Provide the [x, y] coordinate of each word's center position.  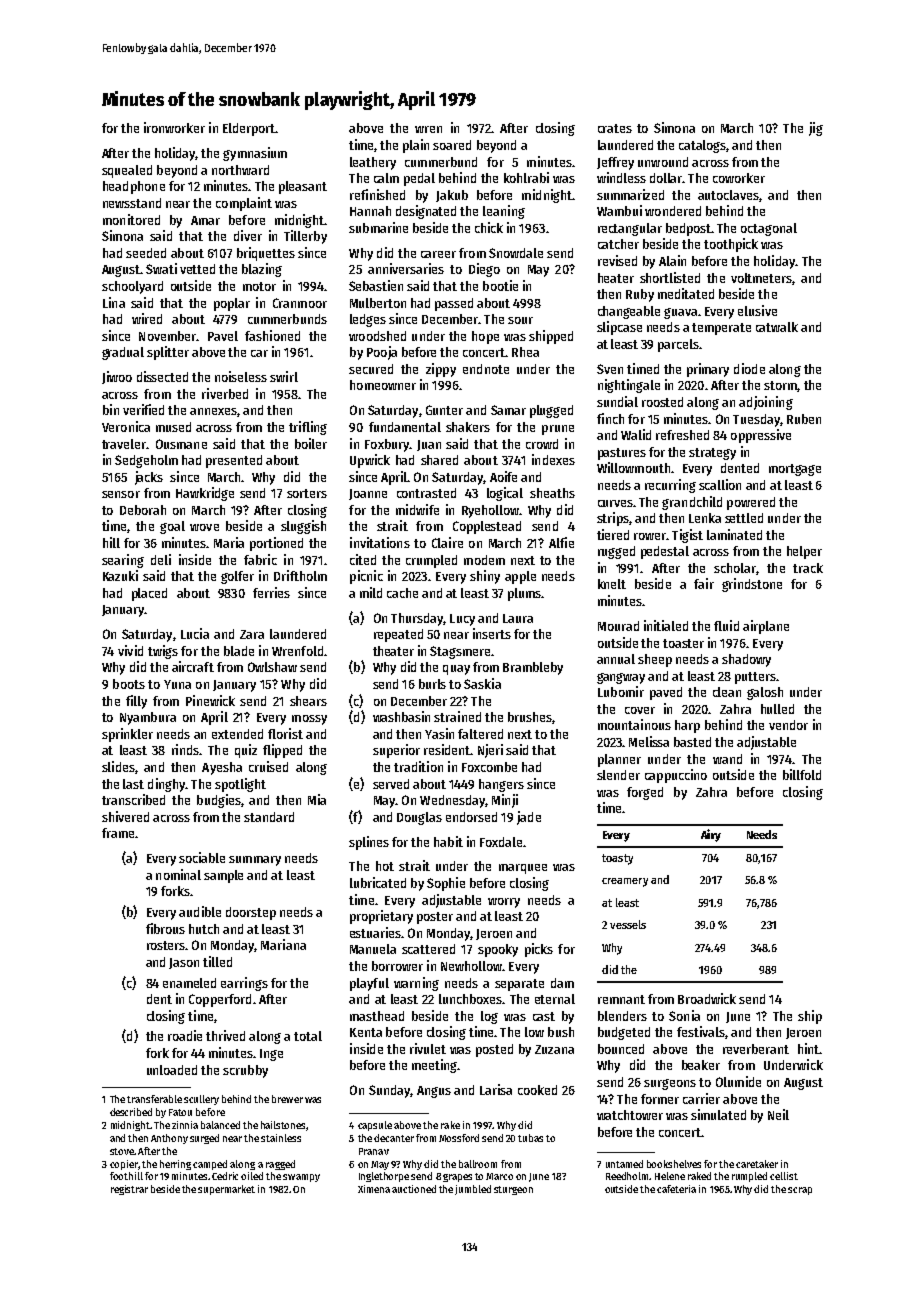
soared [452, 145]
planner [619, 760]
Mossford [459, 1138]
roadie [185, 1035]
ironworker [174, 127]
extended [237, 734]
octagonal [769, 229]
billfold [802, 774]
